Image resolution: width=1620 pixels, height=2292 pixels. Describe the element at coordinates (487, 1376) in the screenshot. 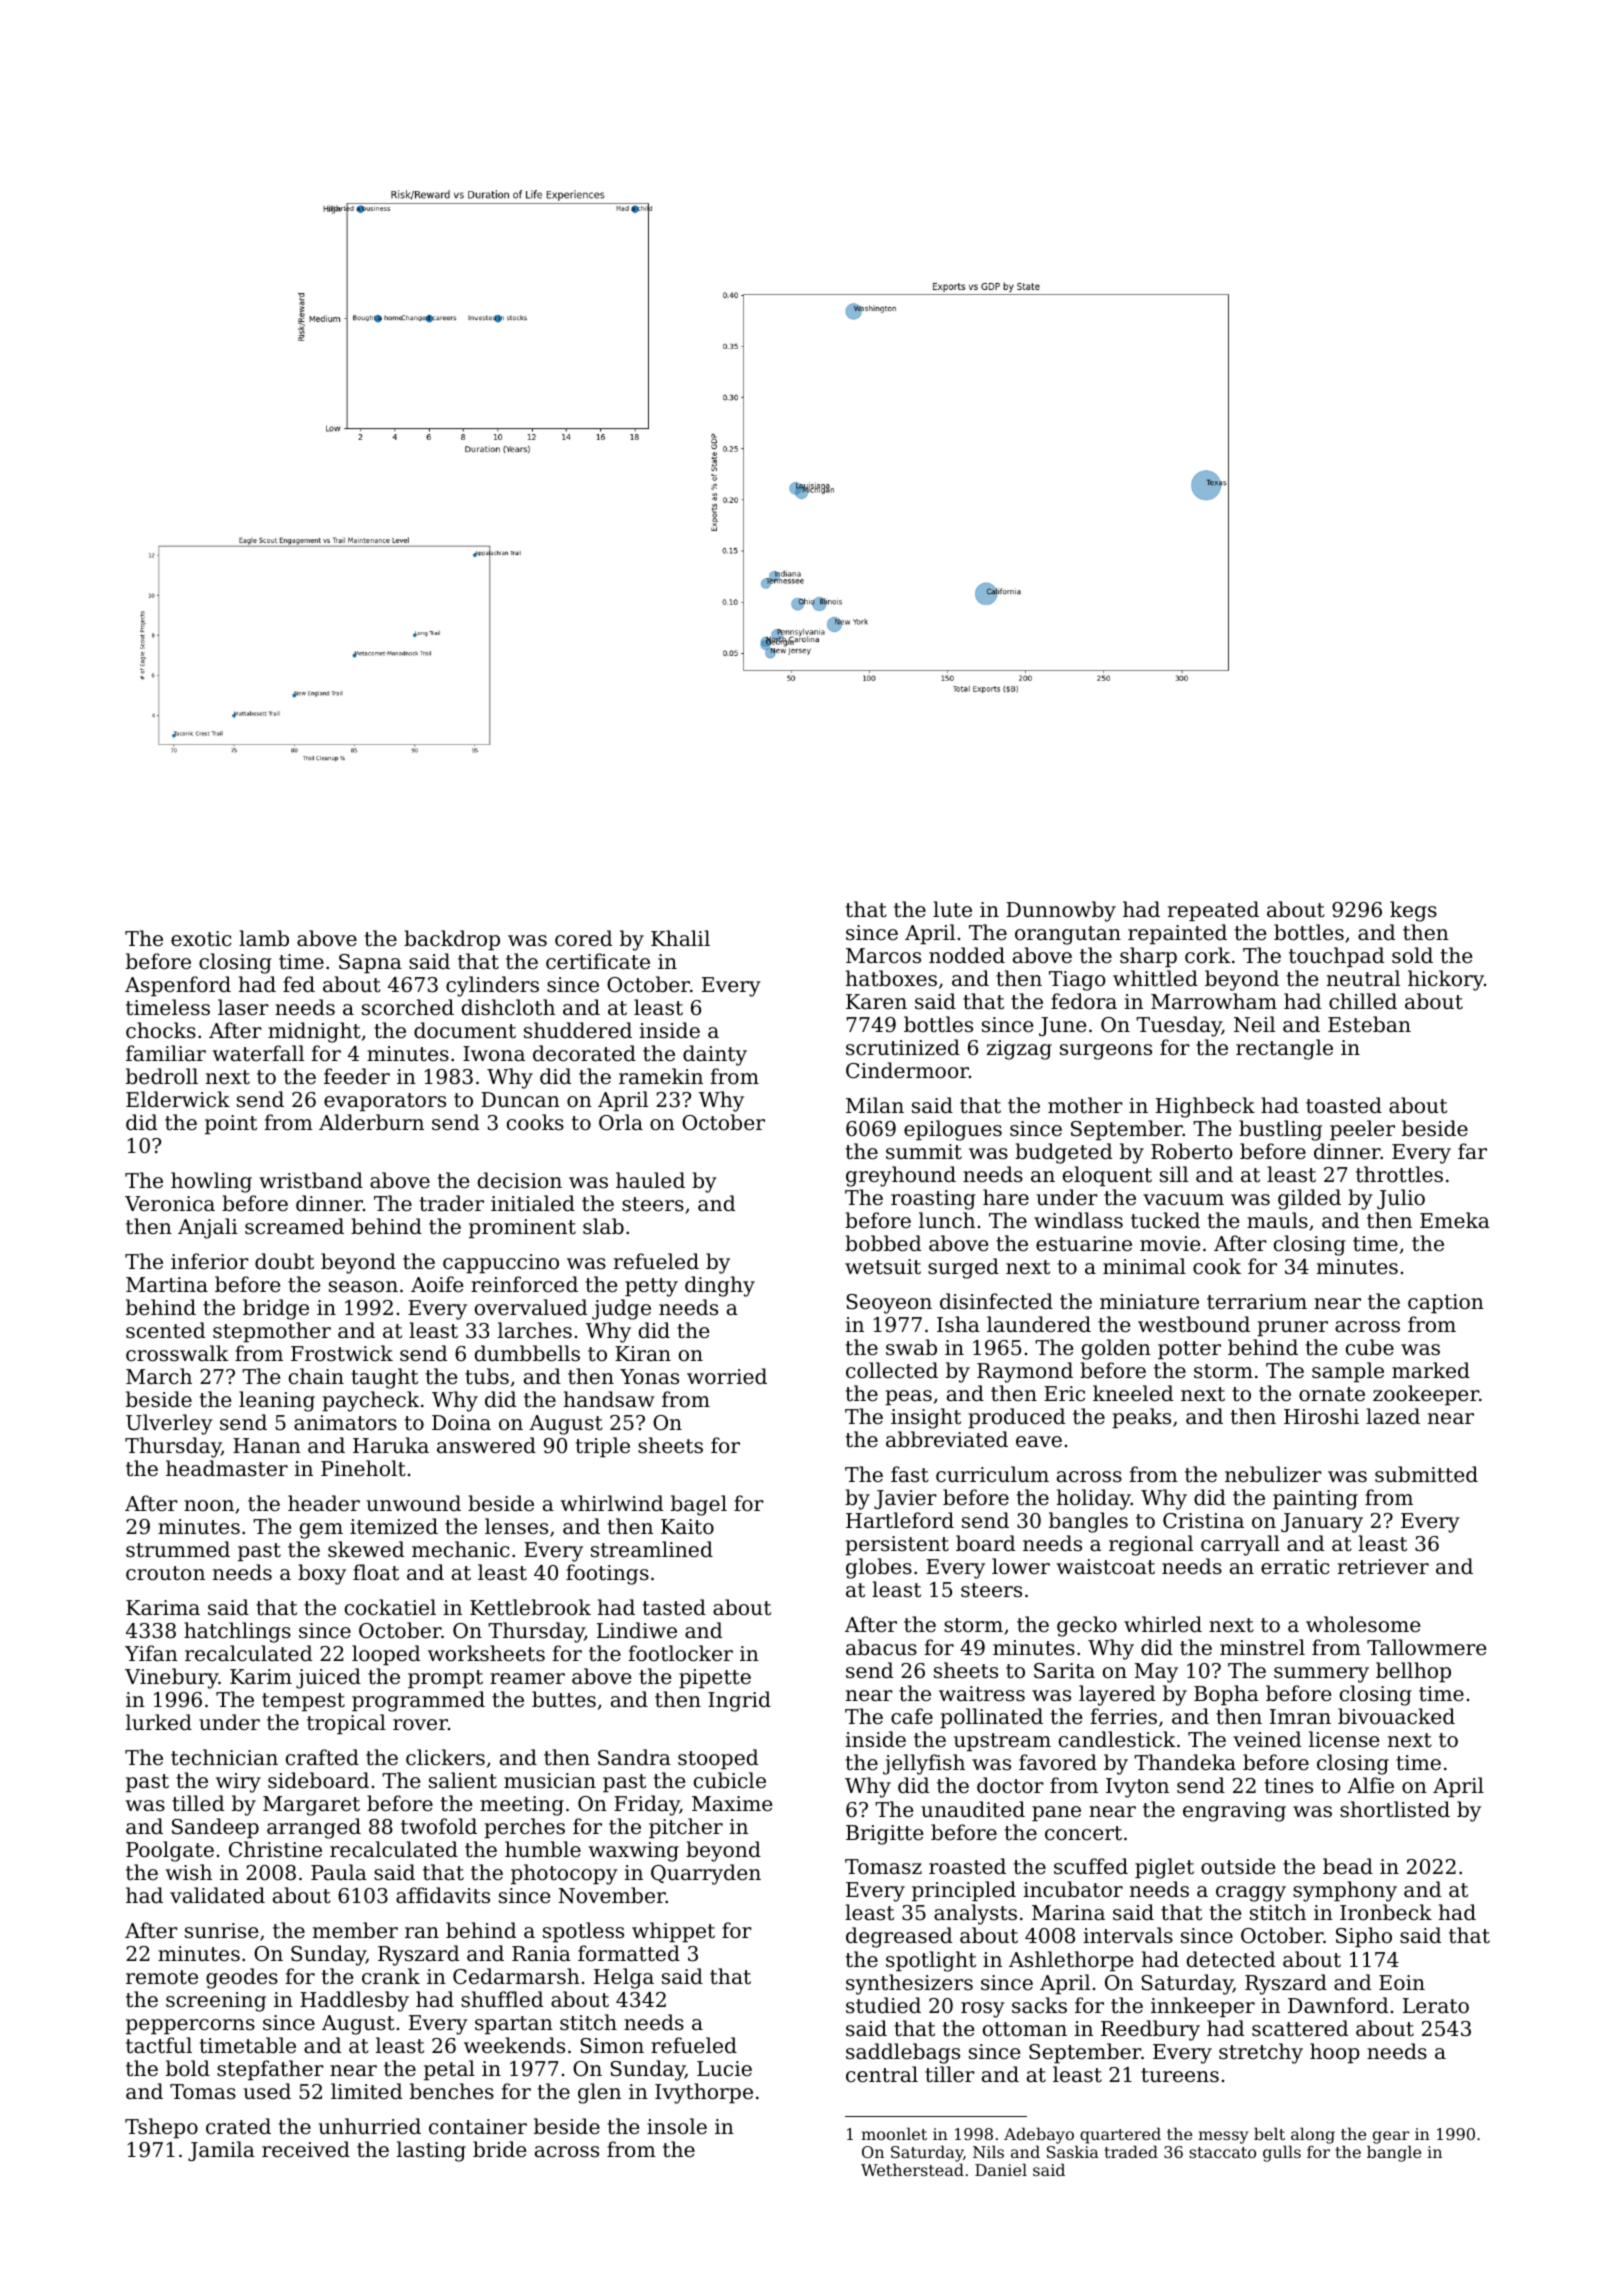

I see `tubs` at that location.
